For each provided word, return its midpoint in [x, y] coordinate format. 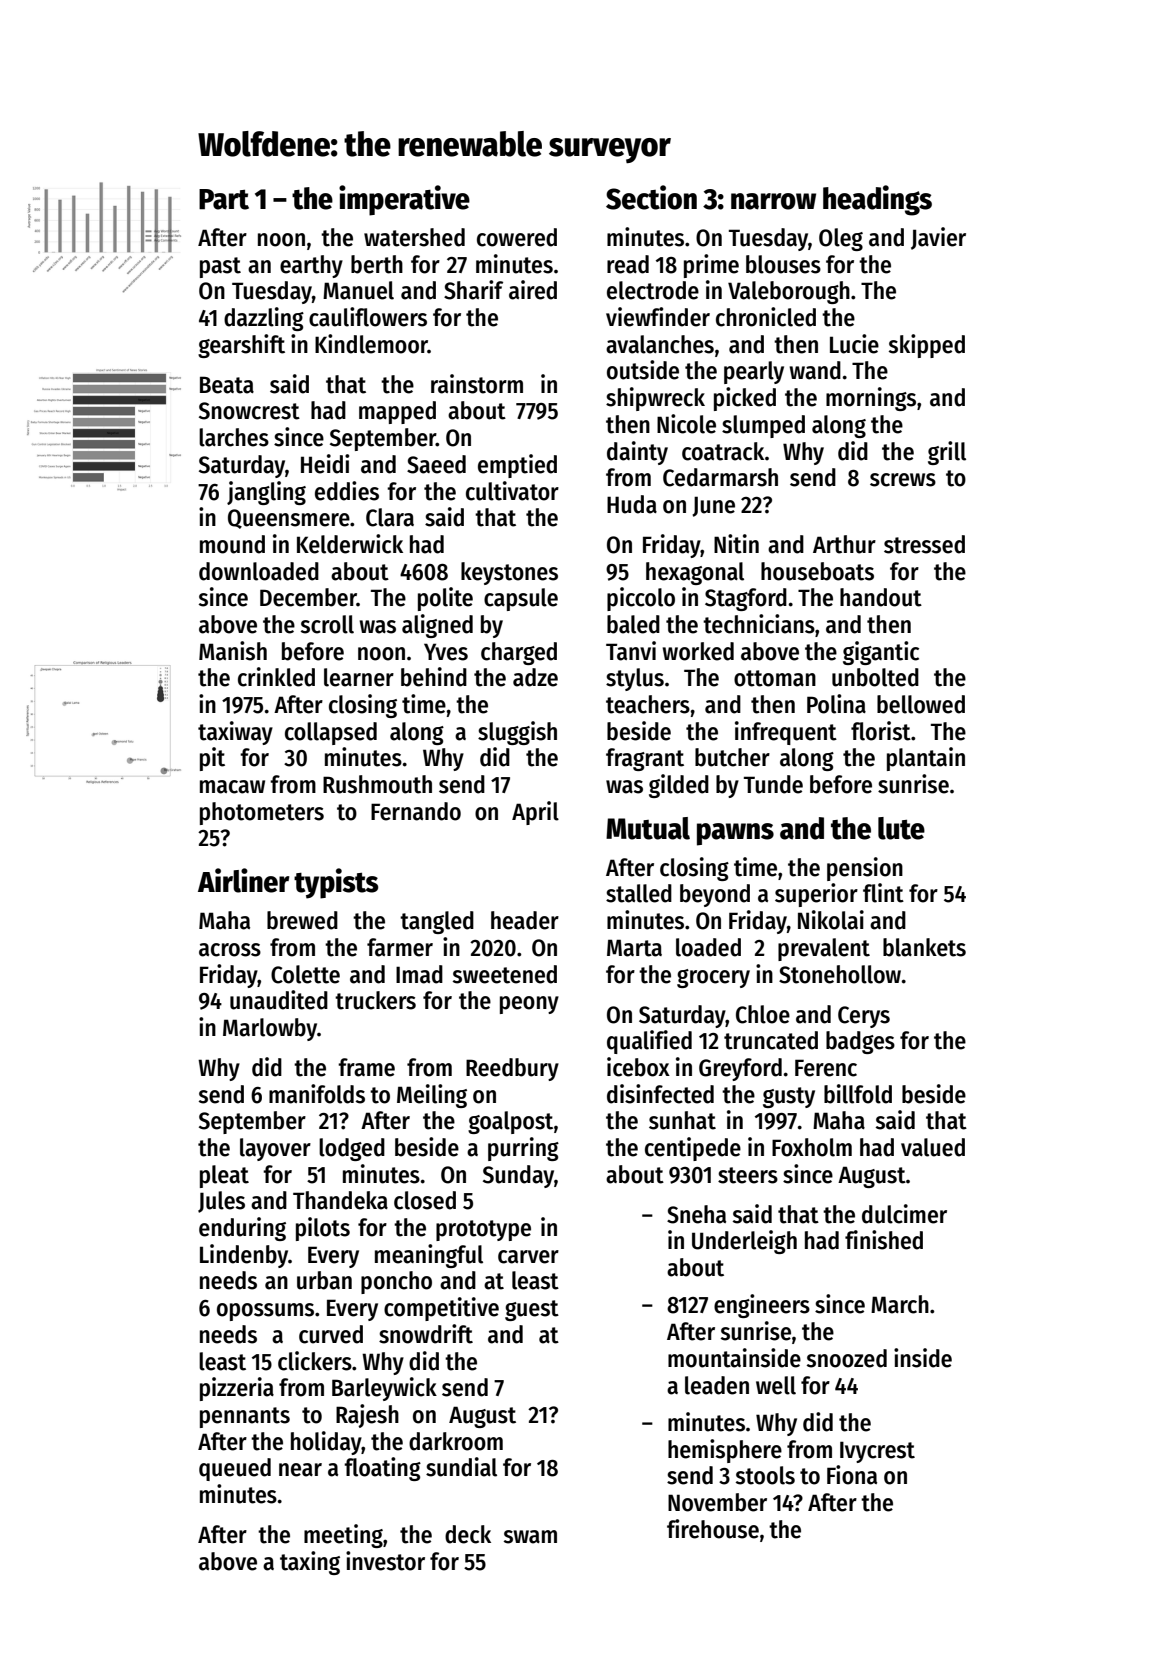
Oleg [841, 239]
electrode [653, 290]
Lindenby [244, 1256]
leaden [717, 1385]
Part [224, 199]
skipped [927, 346]
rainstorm [477, 384]
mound [232, 544]
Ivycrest [877, 1452]
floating [382, 1469]
